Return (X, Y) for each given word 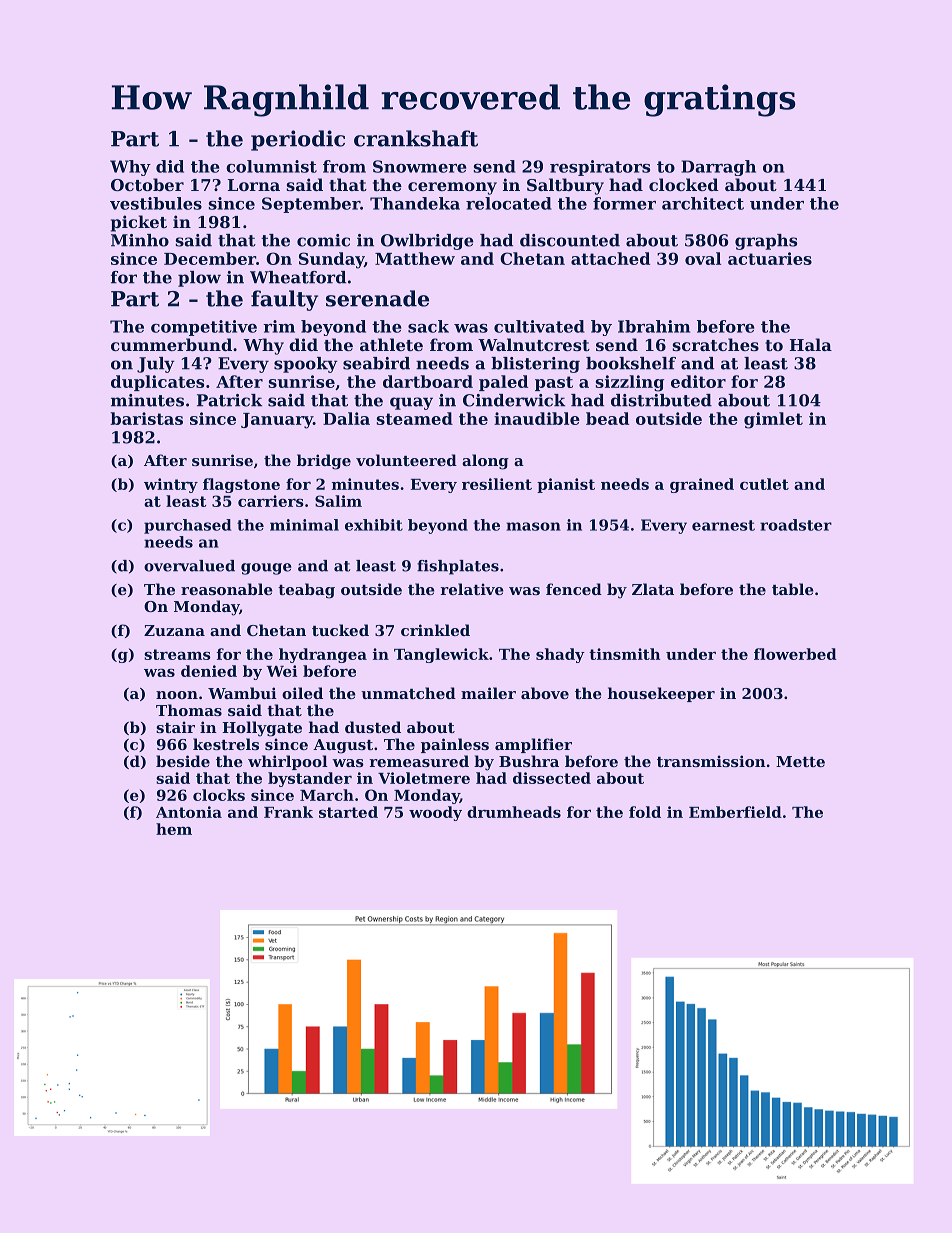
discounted (570, 240)
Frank (288, 812)
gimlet (773, 420)
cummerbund (171, 344)
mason (533, 526)
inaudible (537, 418)
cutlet (764, 484)
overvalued (189, 566)
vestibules (156, 203)
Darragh (718, 168)
